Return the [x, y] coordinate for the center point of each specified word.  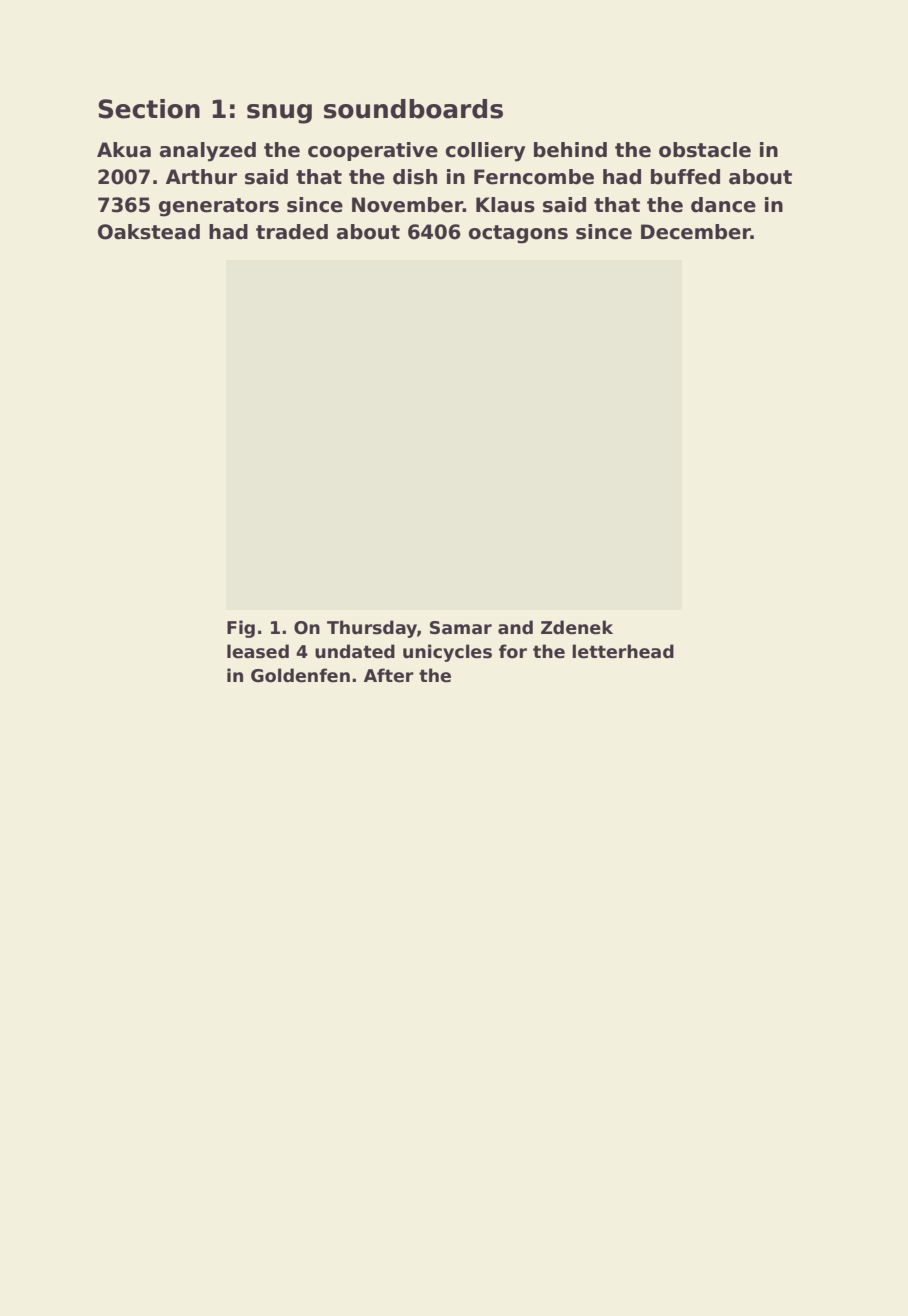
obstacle [705, 150]
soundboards [413, 109]
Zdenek [577, 627]
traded [292, 232]
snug [279, 114]
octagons [518, 234]
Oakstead [149, 232]
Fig [241, 629]
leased [258, 651]
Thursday [372, 629]
